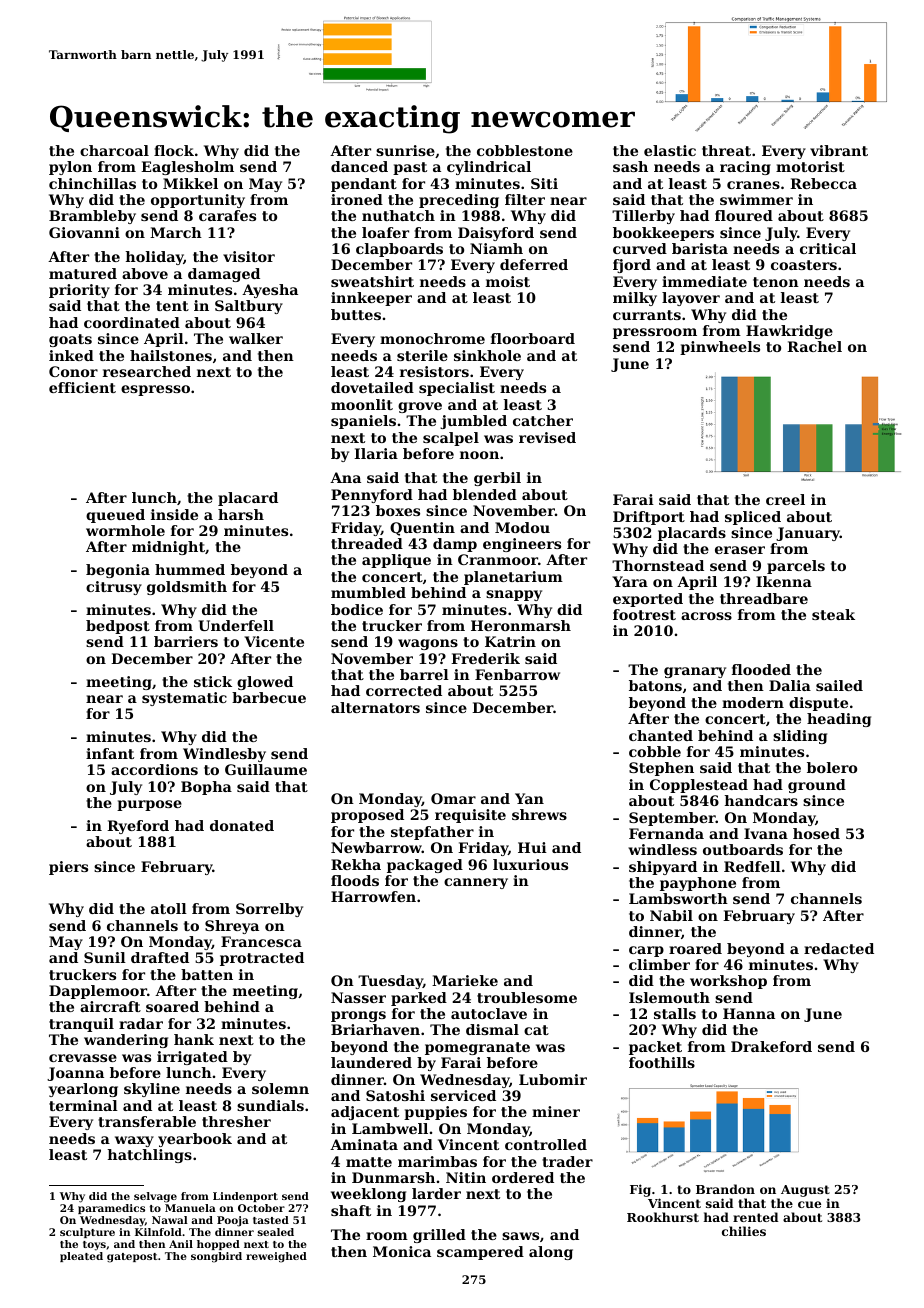  What do you see at coordinates (375, 707) in the image?
I see `alternators` at bounding box center [375, 707].
